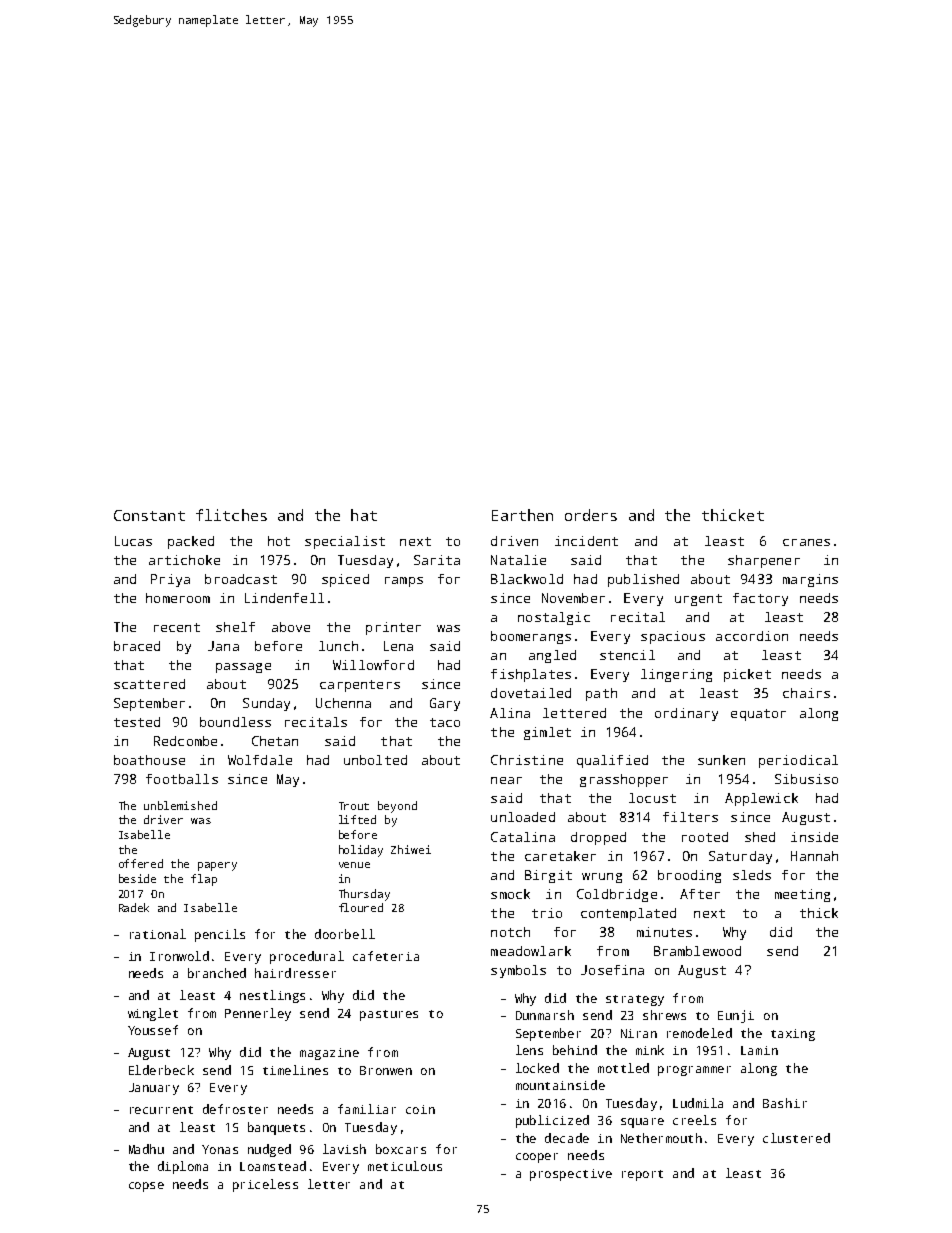 The width and height of the screenshot is (952, 1233). I want to click on copse, so click(146, 1187).
